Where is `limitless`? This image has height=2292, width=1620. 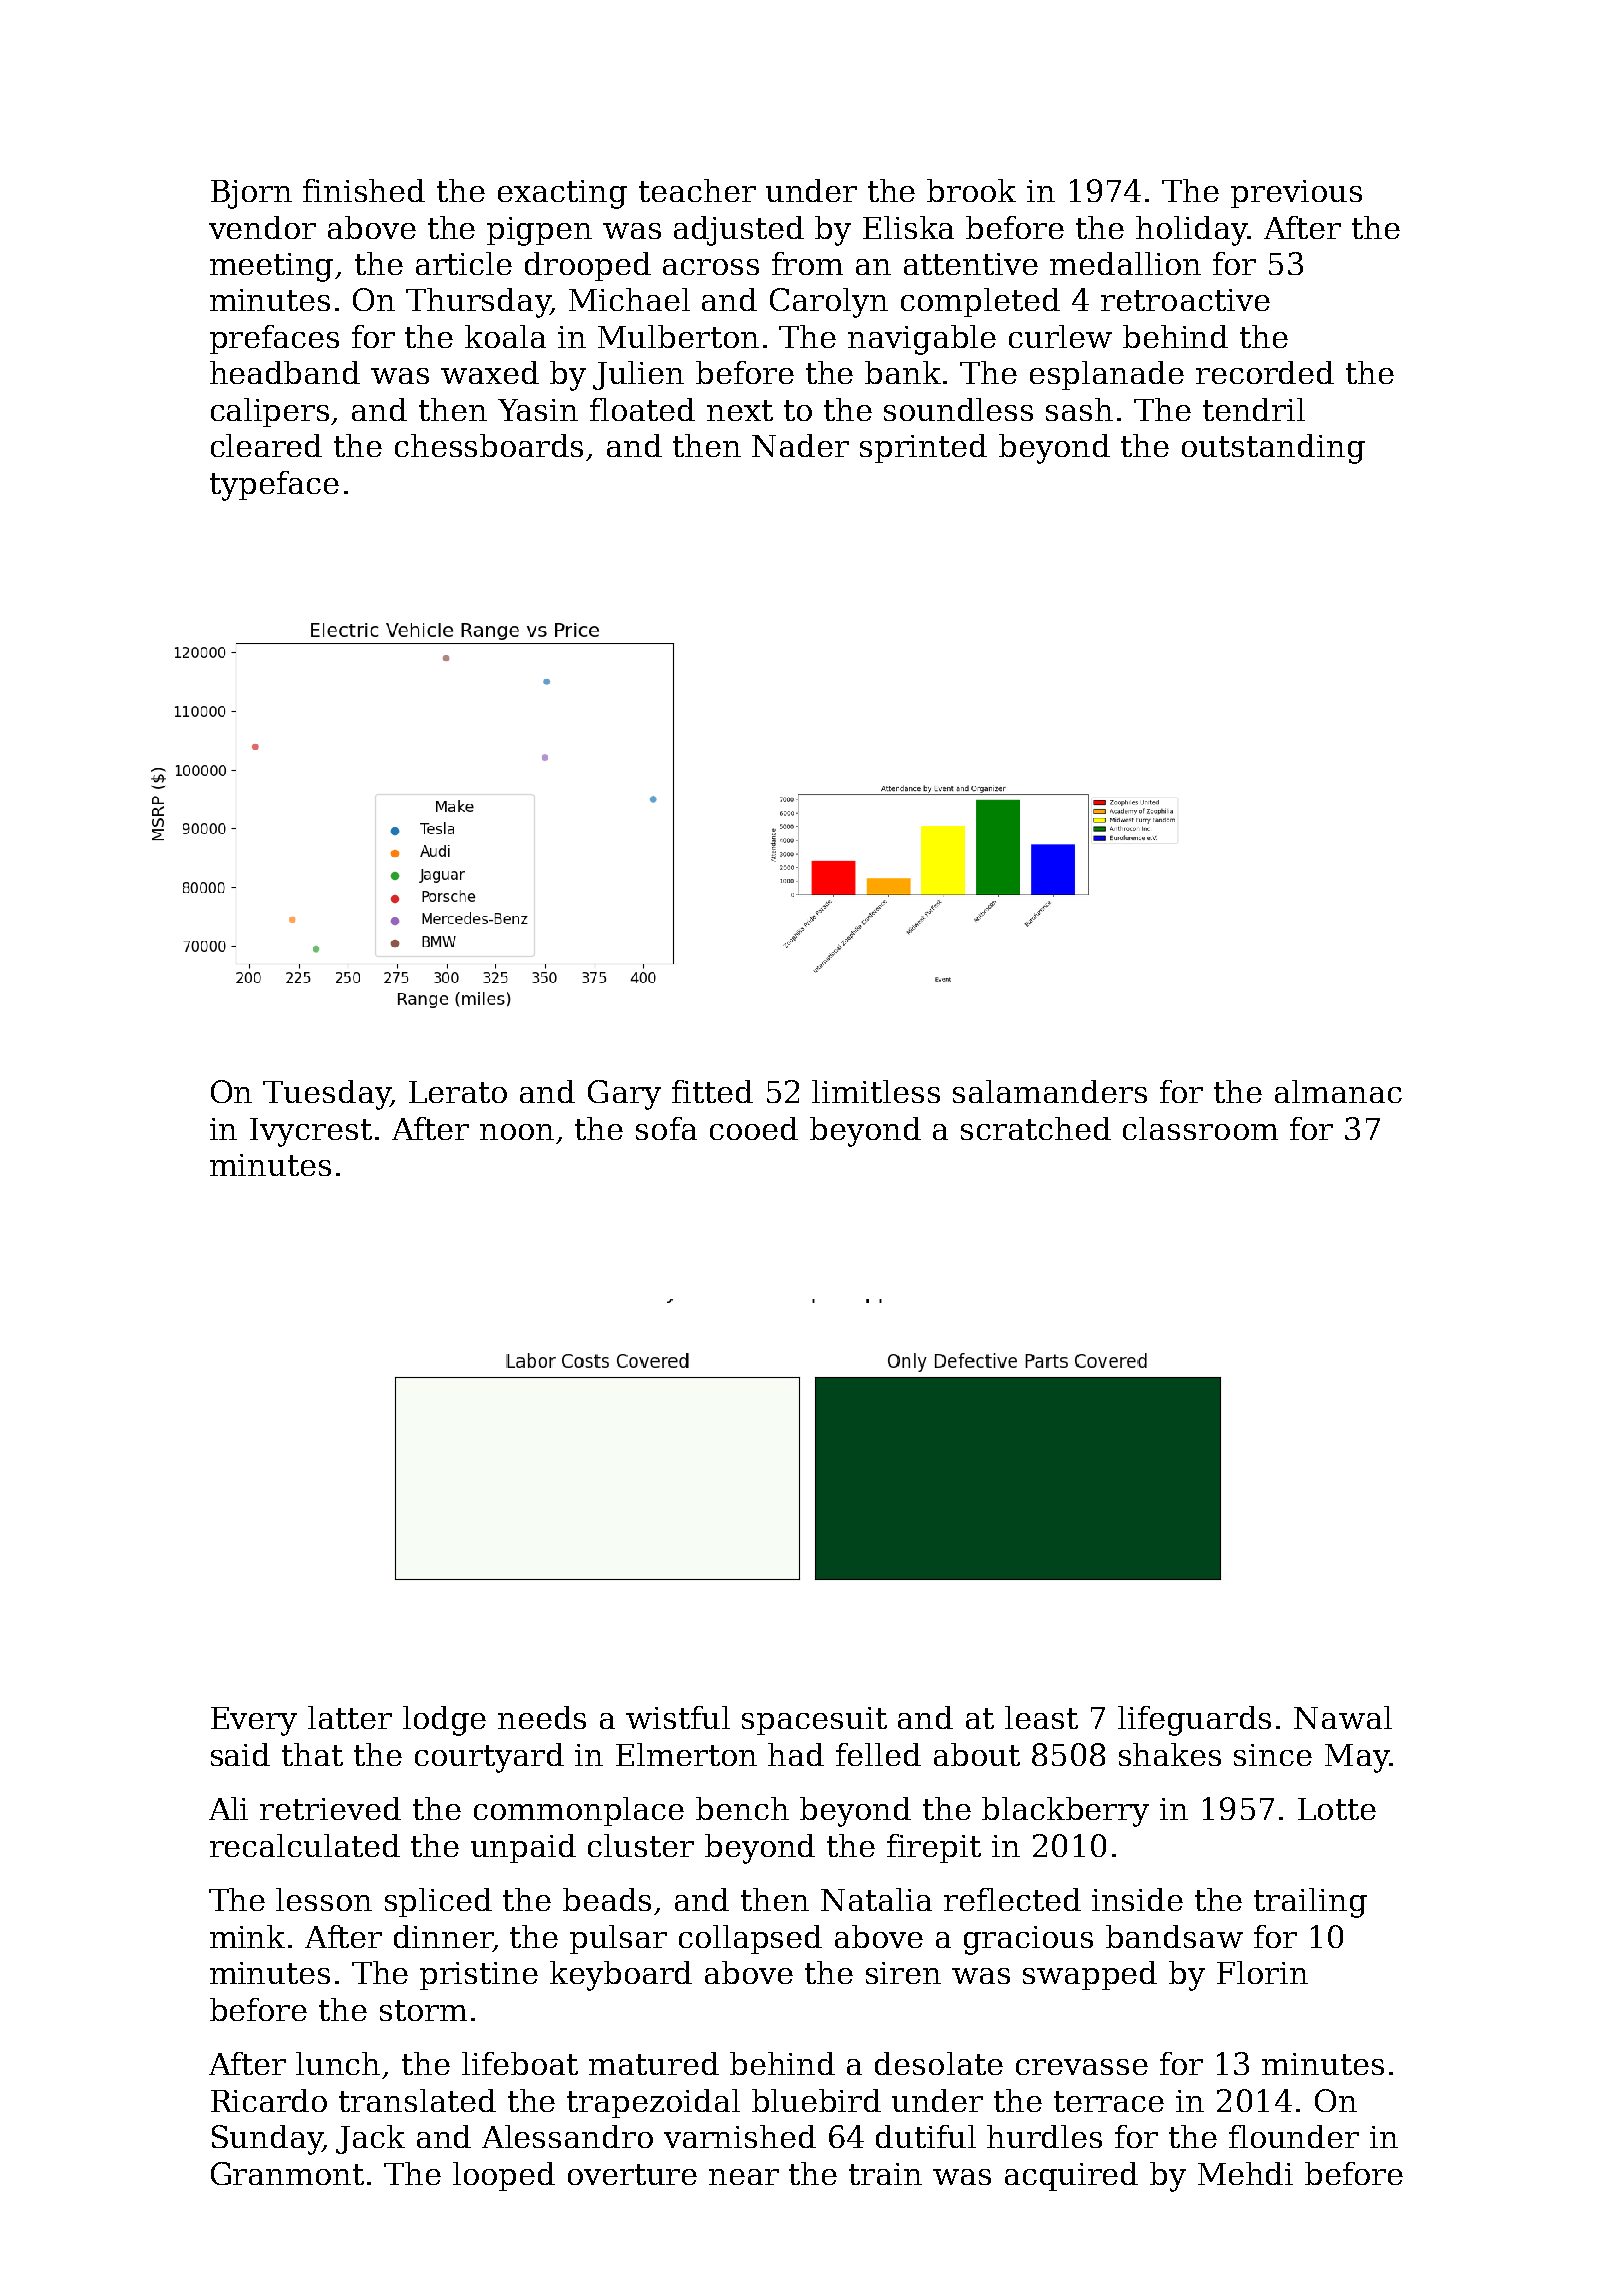
limitless is located at coordinates (876, 1091).
